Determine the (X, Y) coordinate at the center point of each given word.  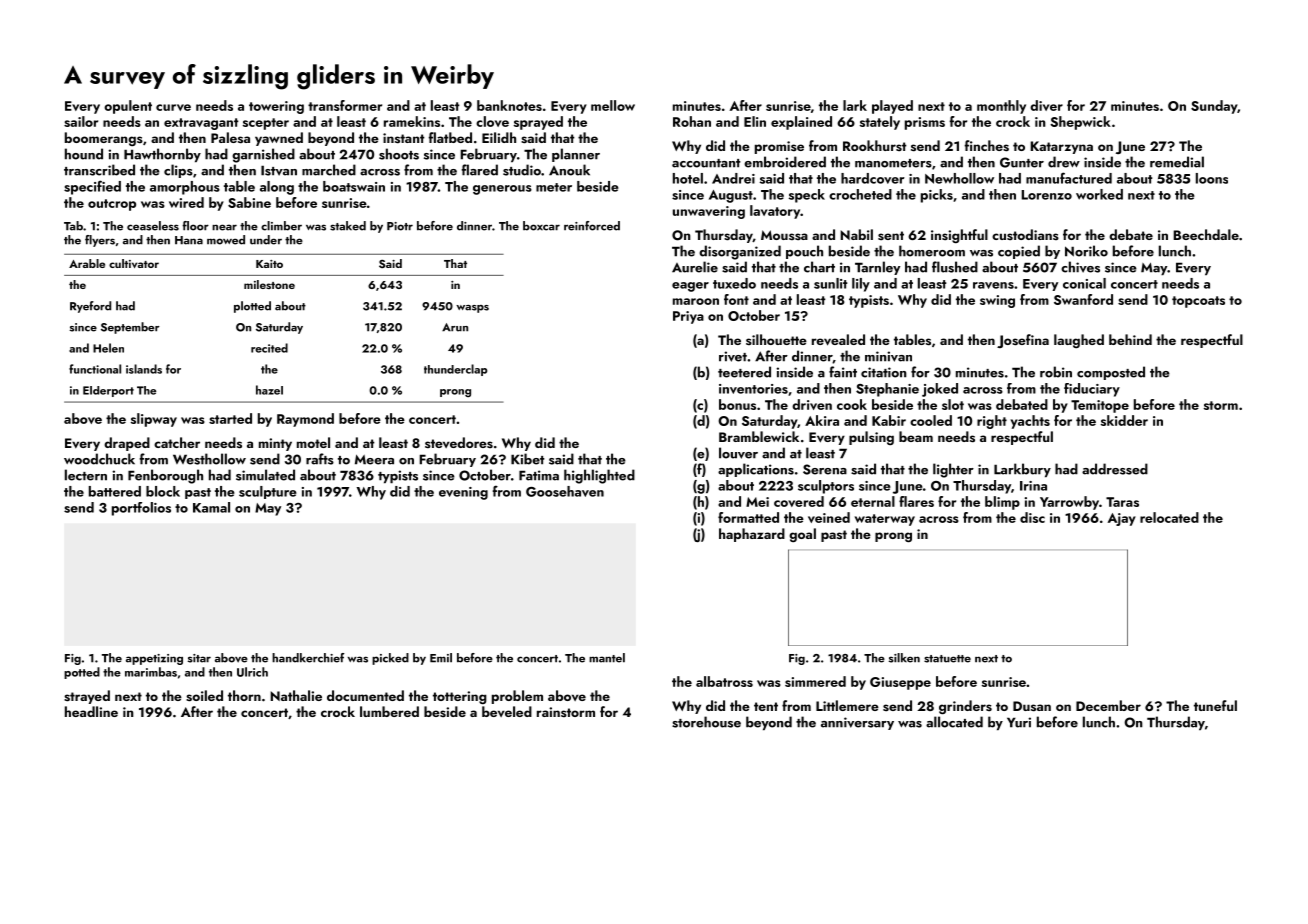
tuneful (1215, 705)
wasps (472, 309)
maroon (696, 301)
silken (904, 658)
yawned (279, 139)
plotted (252, 307)
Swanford (1083, 299)
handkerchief (308, 658)
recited (269, 348)
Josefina (1023, 341)
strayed (87, 697)
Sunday (1214, 107)
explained (801, 123)
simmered (815, 681)
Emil (441, 658)
